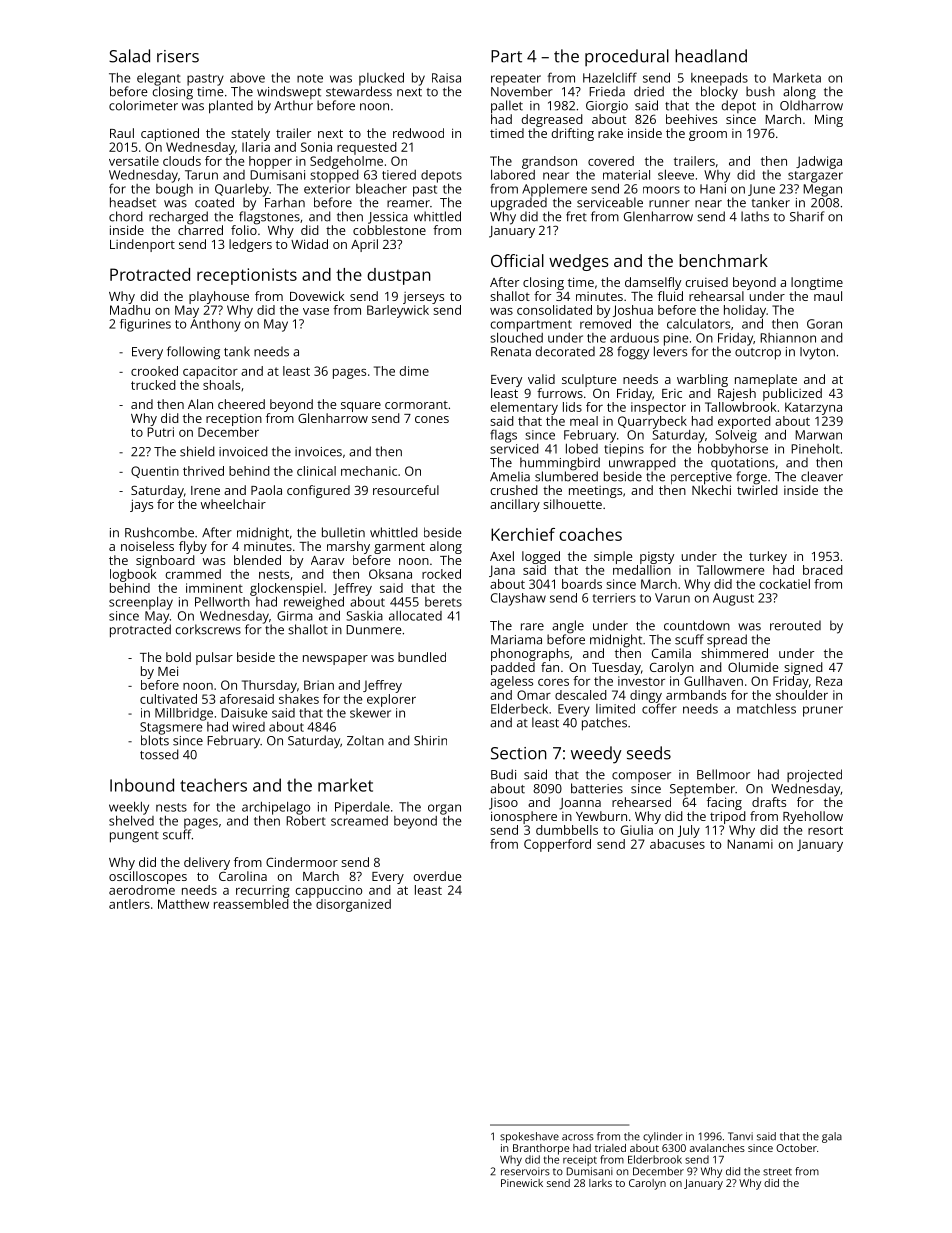  What do you see at coordinates (310, 78) in the screenshot?
I see `note` at bounding box center [310, 78].
